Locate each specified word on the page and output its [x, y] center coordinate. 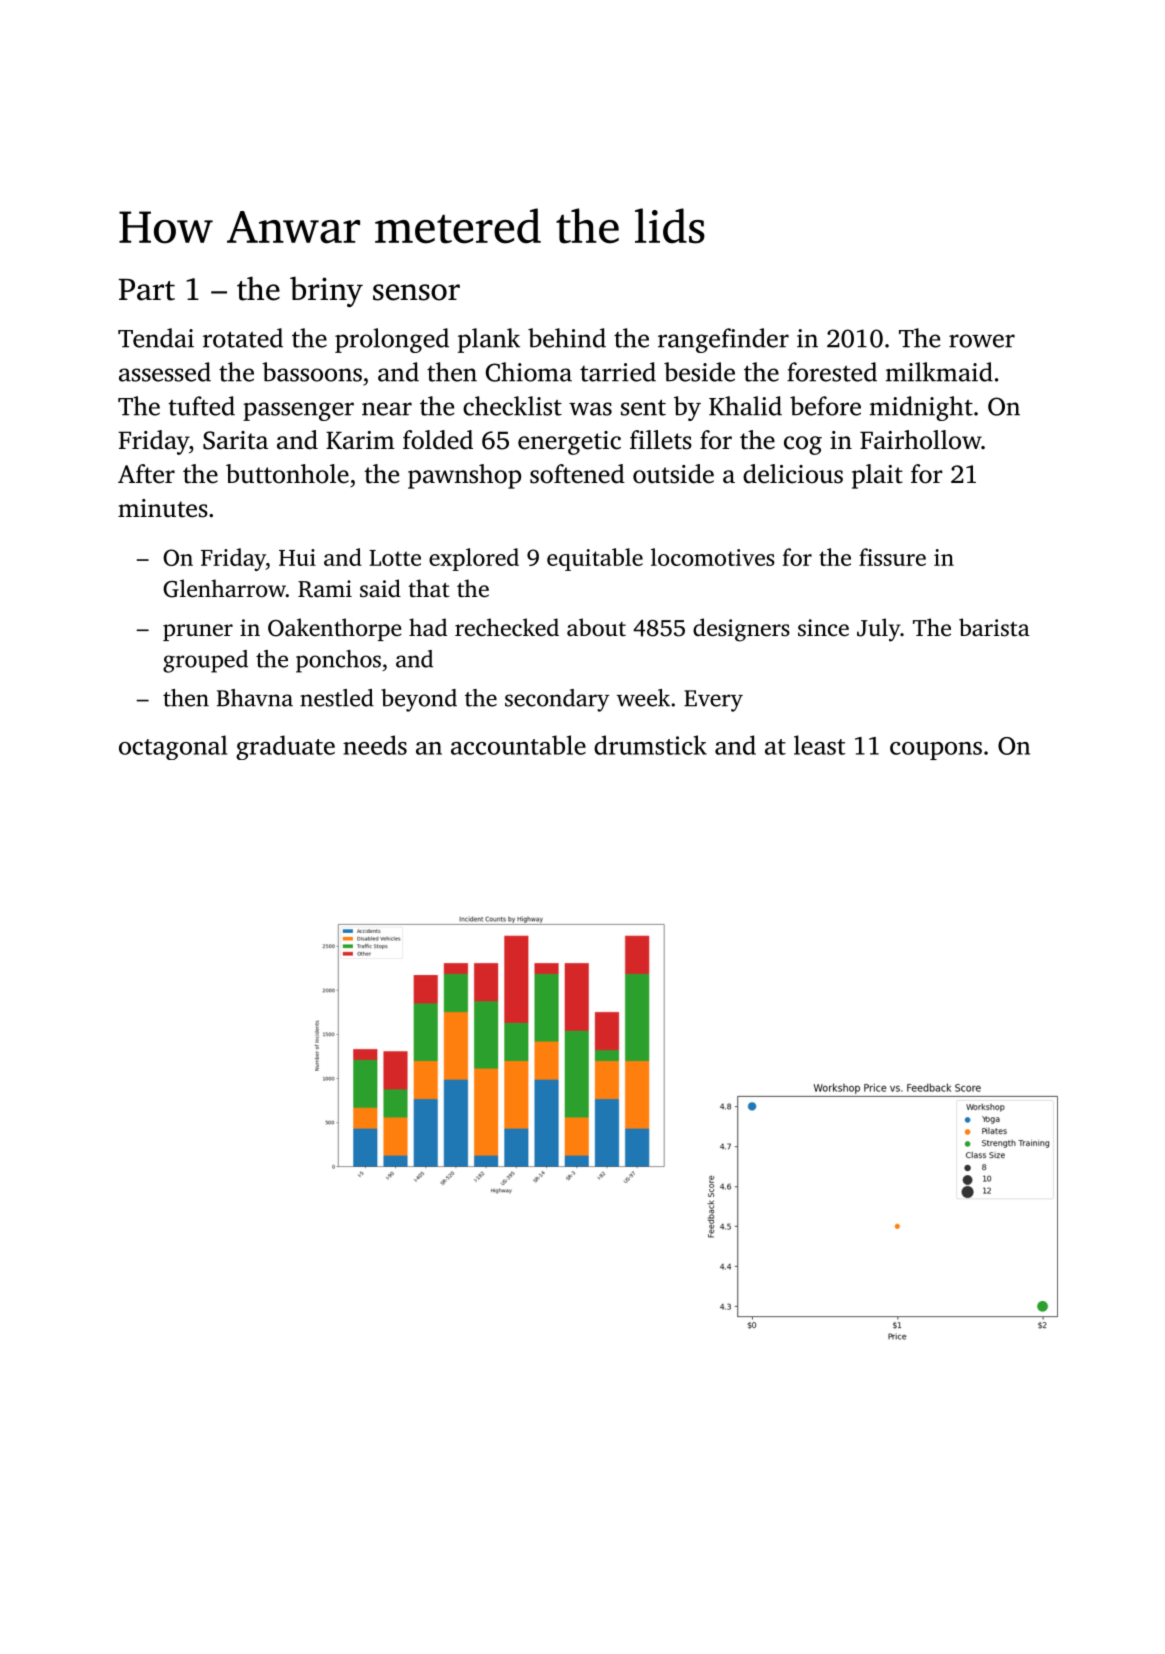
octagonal [173, 747]
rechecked [507, 627]
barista [994, 627]
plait [877, 476]
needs [375, 745]
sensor [416, 292]
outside [673, 474]
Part [147, 290]
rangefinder [723, 340]
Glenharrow [224, 588]
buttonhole [287, 474]
